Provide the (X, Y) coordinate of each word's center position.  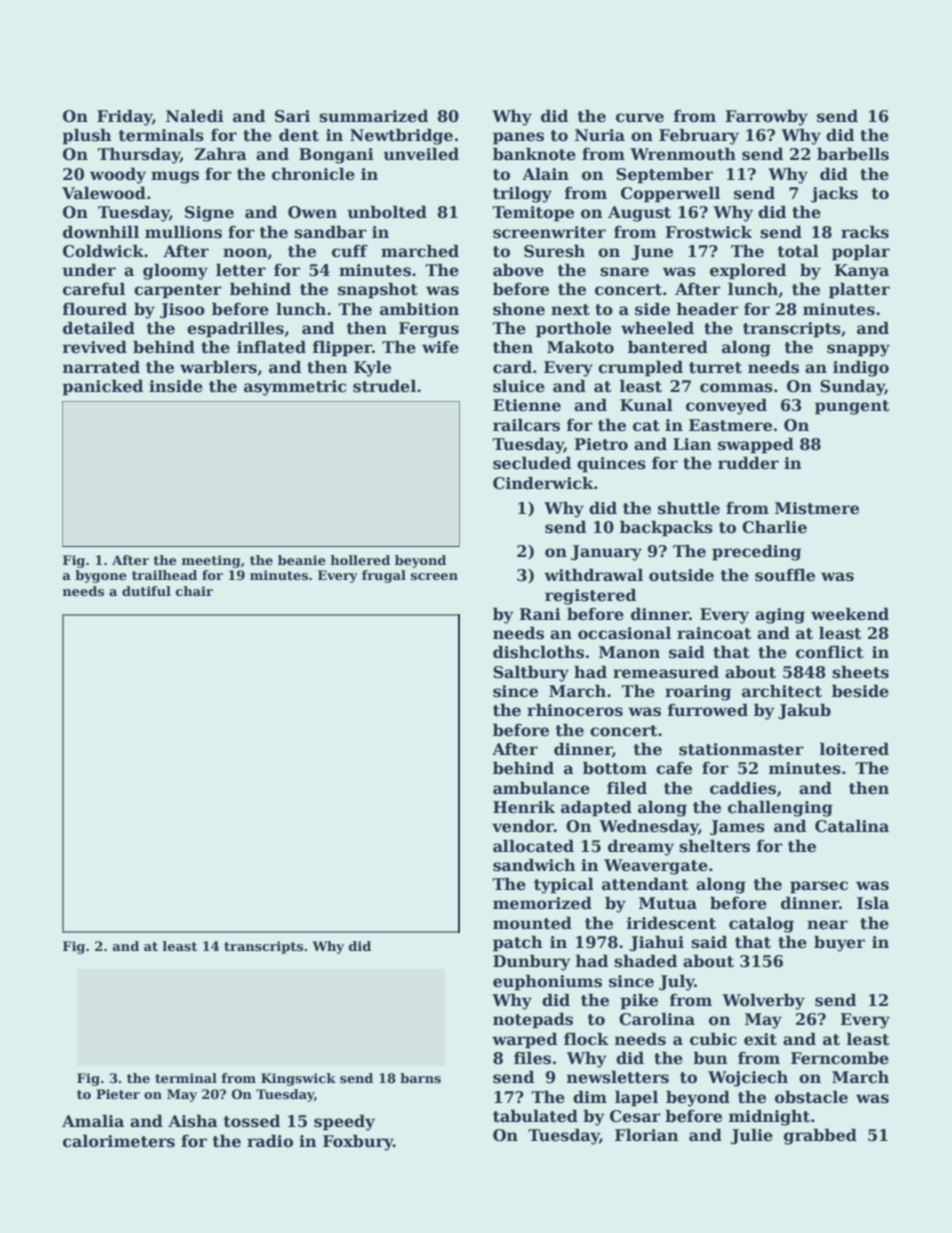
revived (95, 347)
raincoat (714, 633)
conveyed (726, 406)
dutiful (146, 591)
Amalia (93, 1120)
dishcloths (538, 652)
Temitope (533, 214)
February (699, 136)
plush (87, 136)
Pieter (118, 1094)
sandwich (534, 865)
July (677, 982)
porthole (573, 329)
